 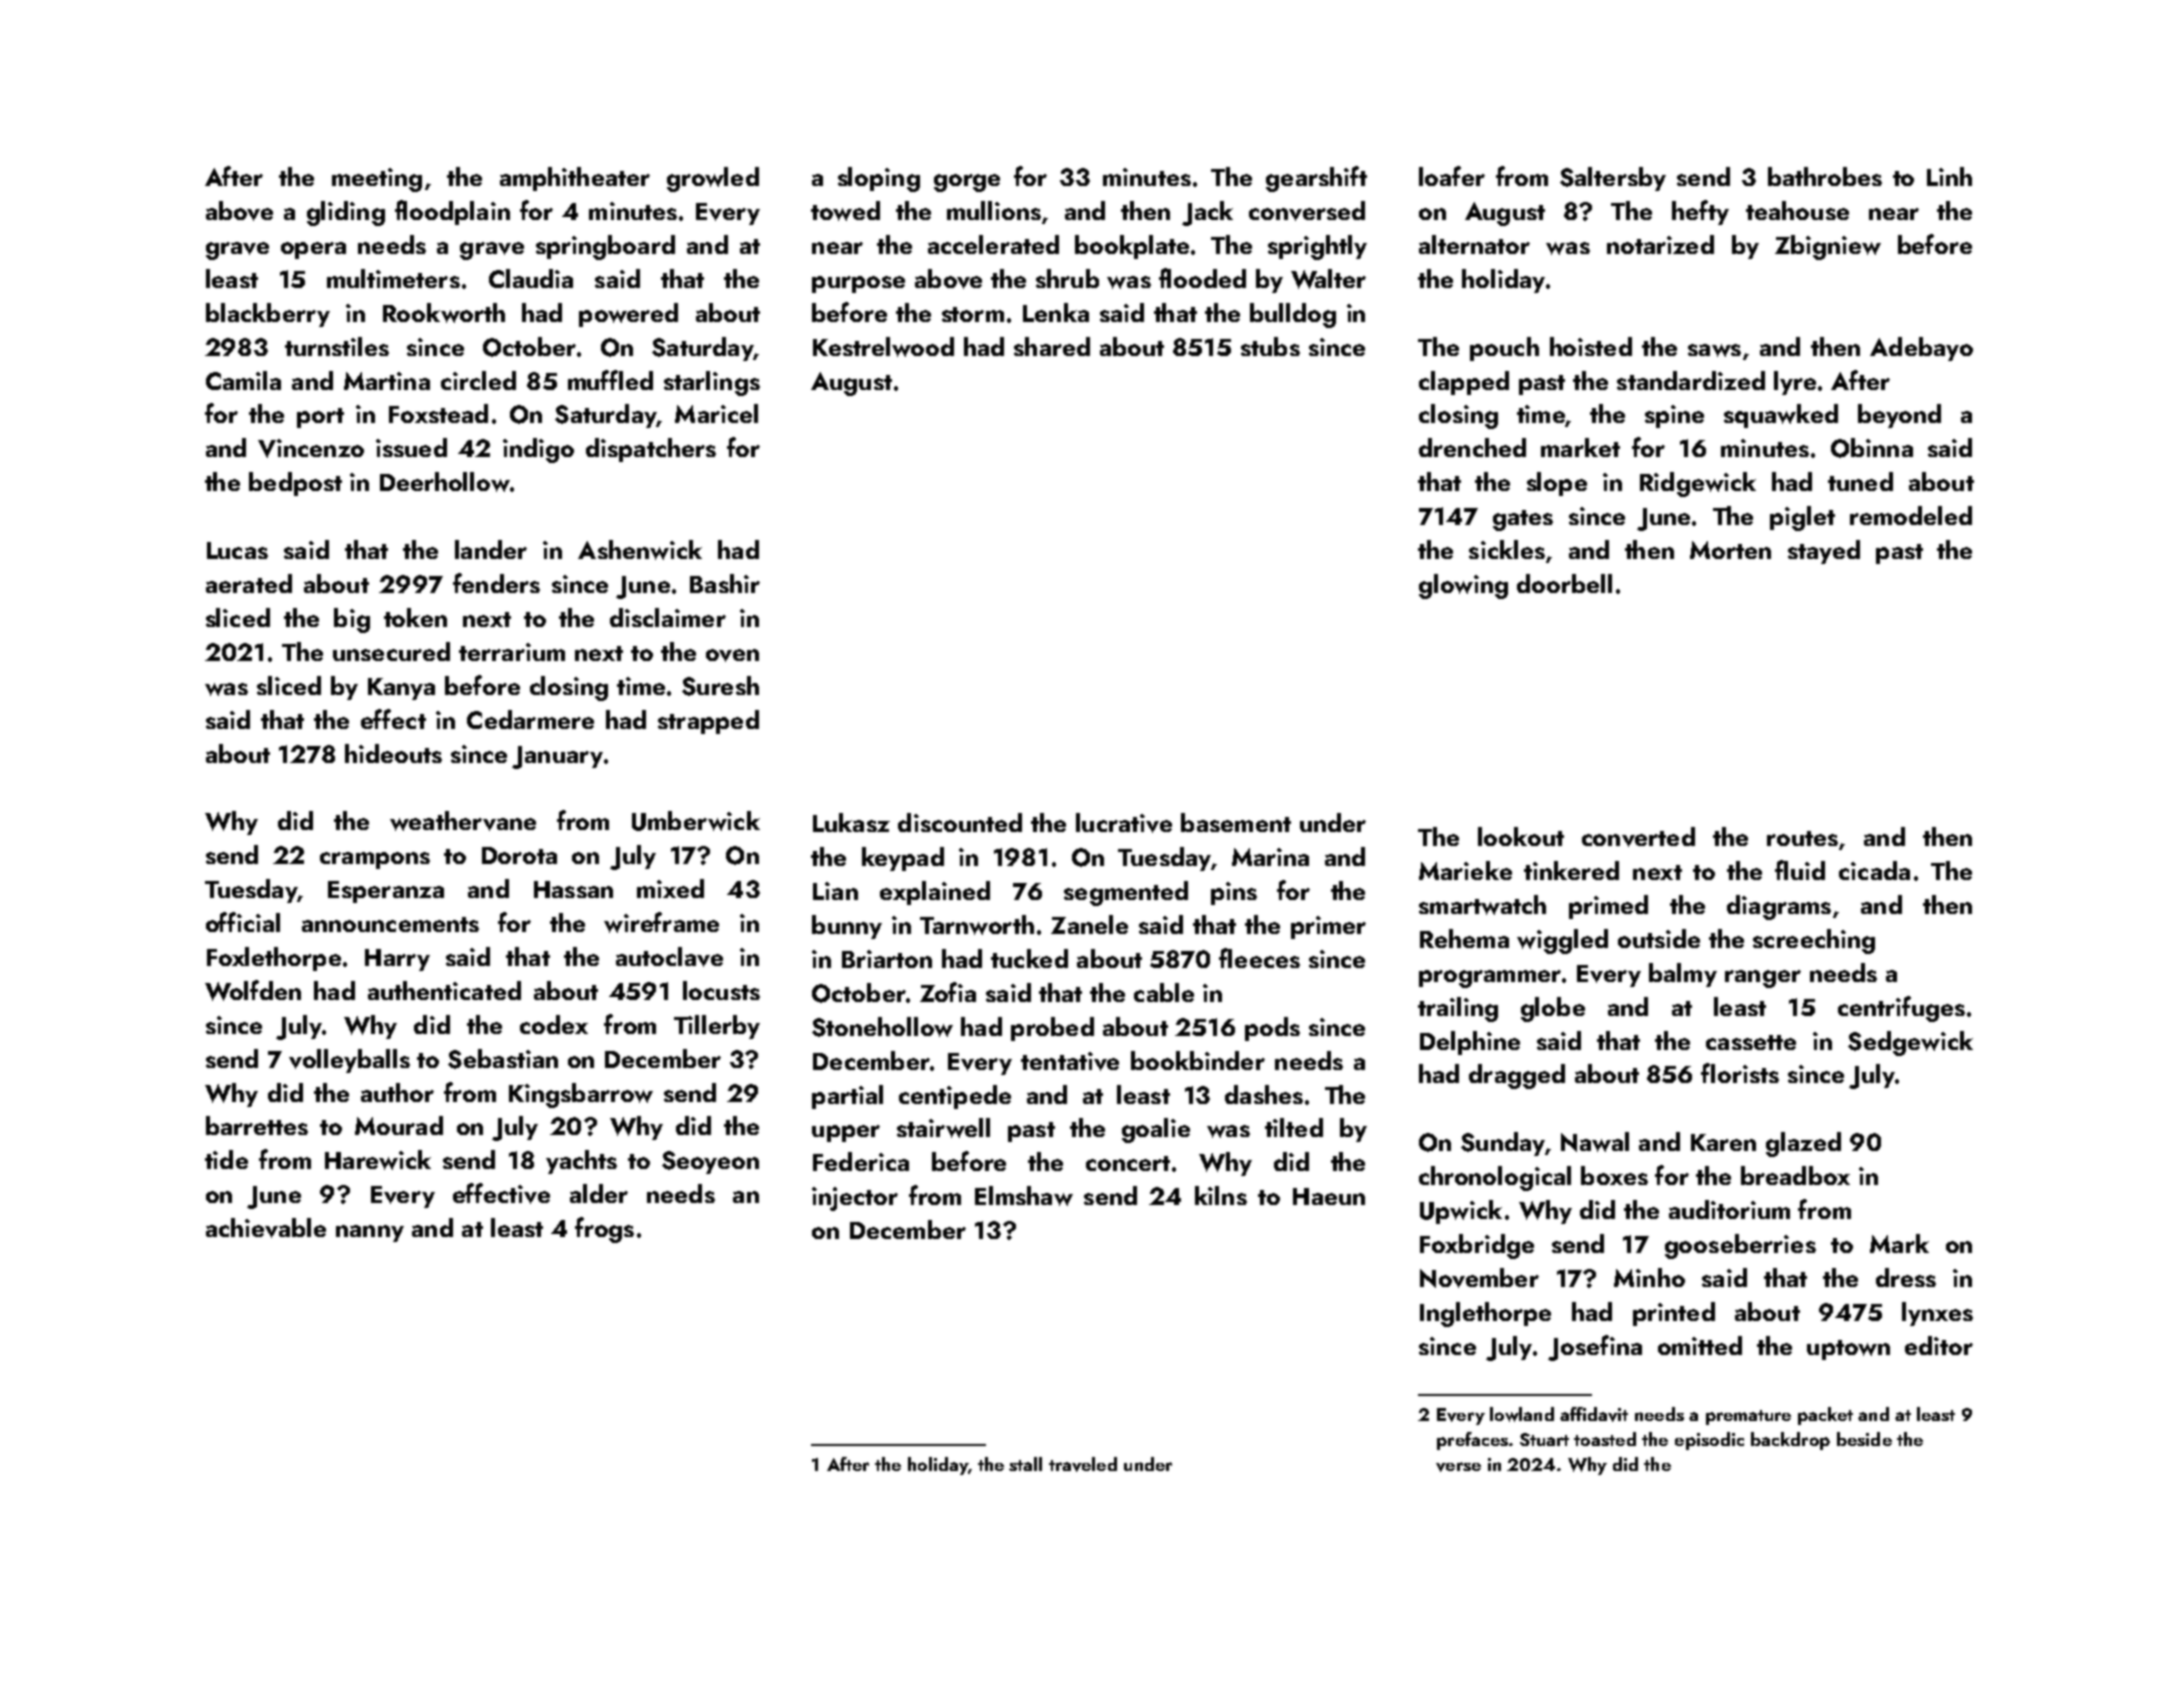 I want to click on doorbell, so click(x=1564, y=583).
